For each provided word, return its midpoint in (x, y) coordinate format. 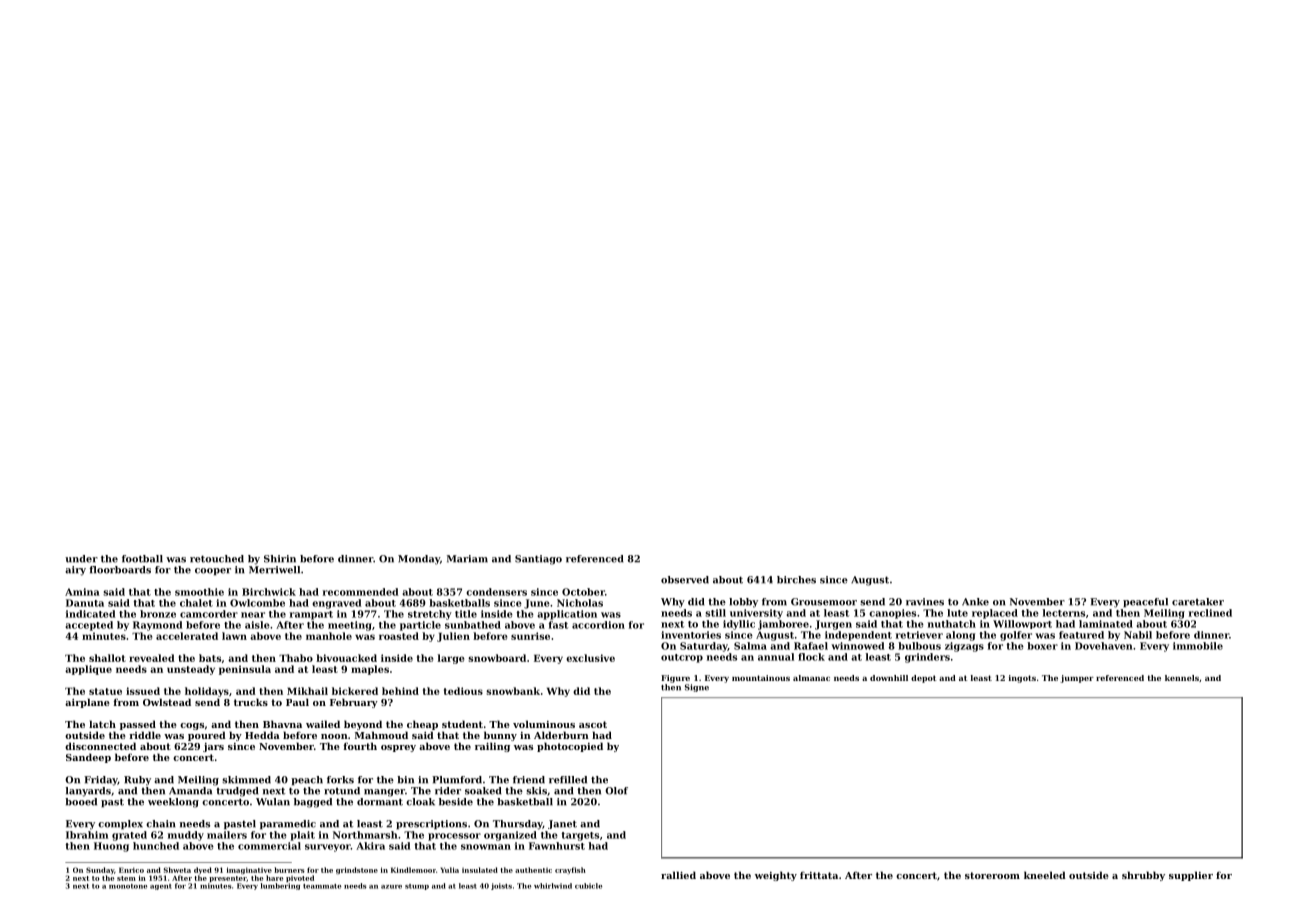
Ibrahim (87, 835)
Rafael (811, 646)
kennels (1182, 678)
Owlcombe (257, 603)
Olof (616, 791)
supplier (1191, 876)
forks (340, 780)
